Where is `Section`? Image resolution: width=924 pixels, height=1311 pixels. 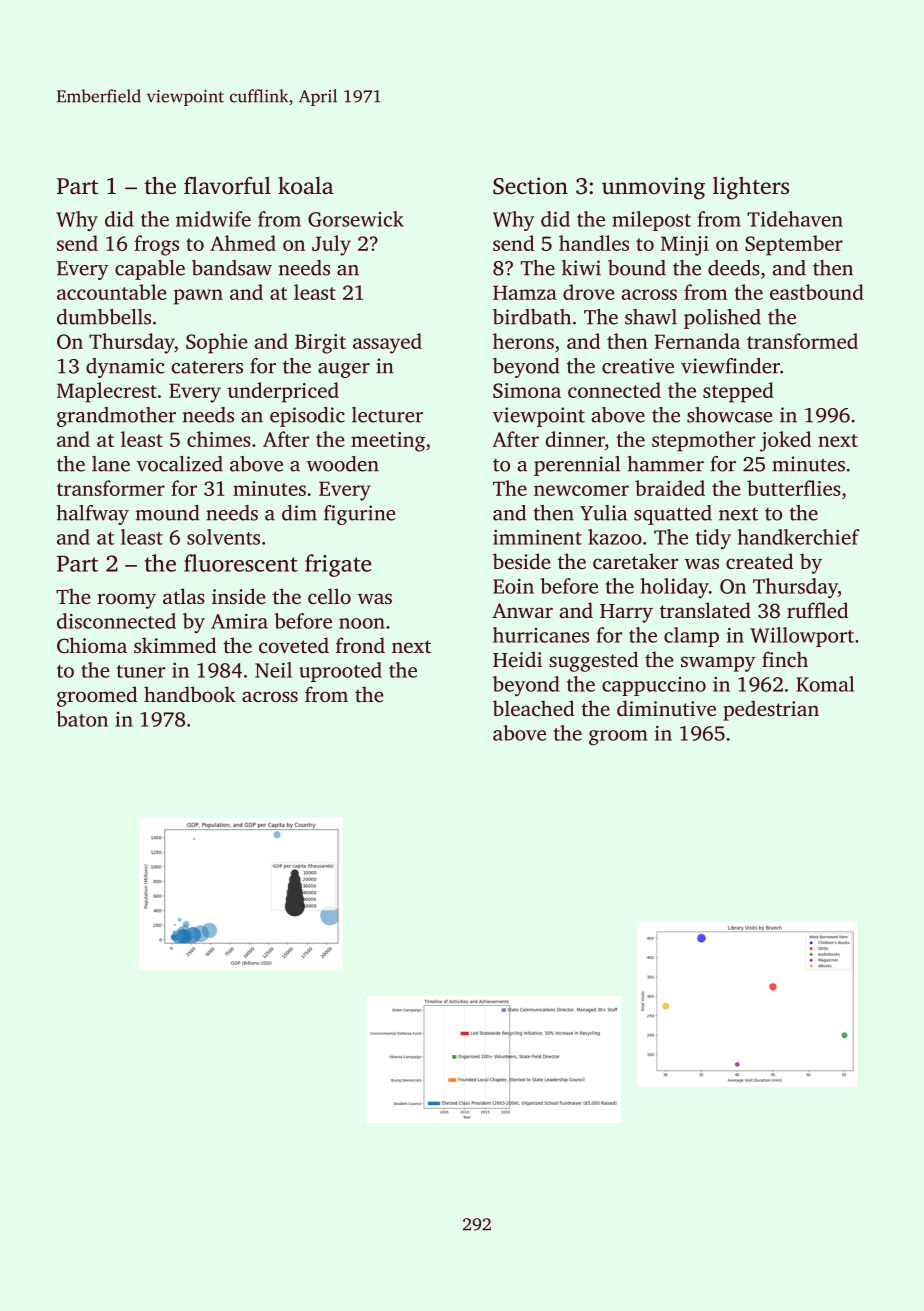
Section is located at coordinates (530, 186).
